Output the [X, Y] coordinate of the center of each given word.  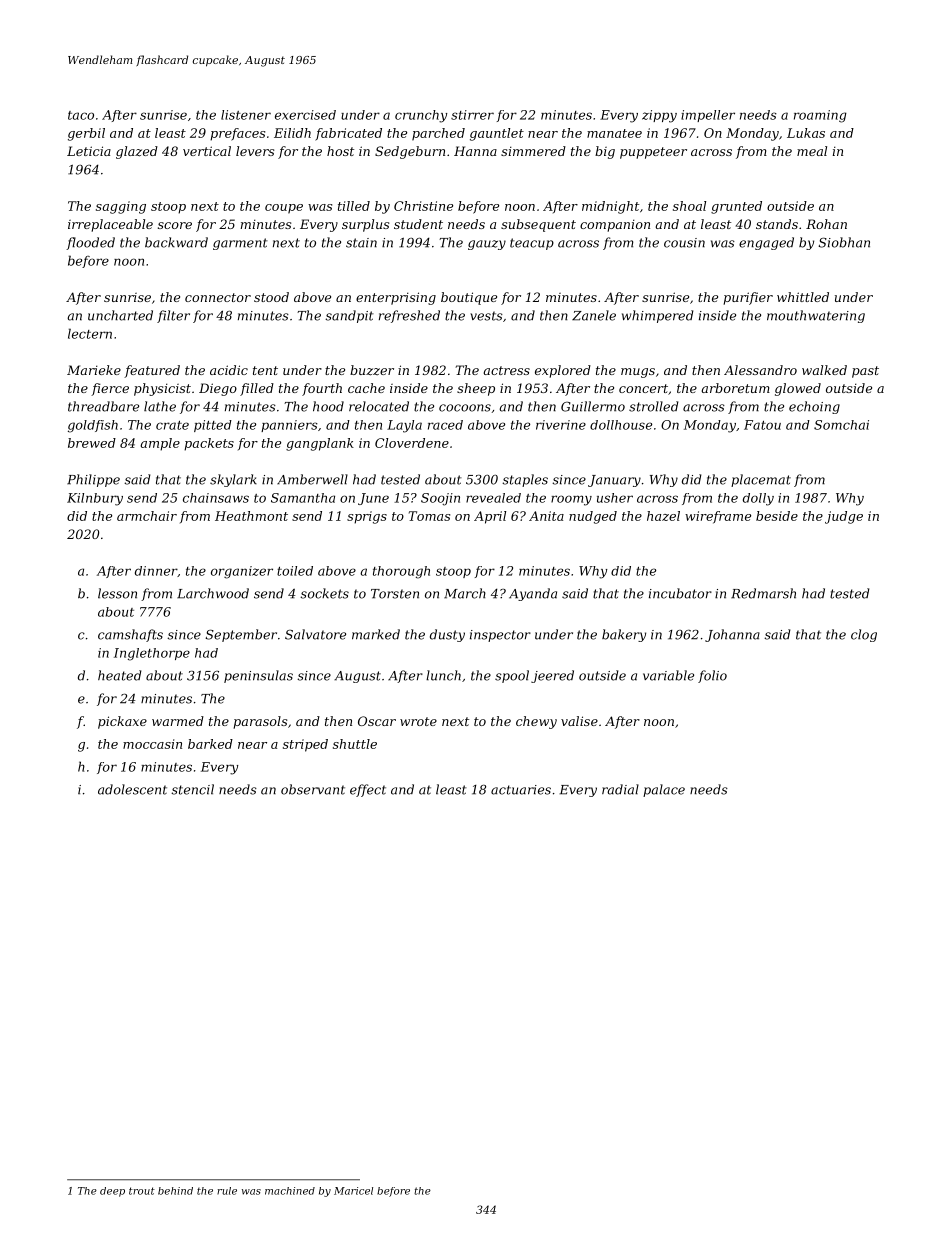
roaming [820, 116]
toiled [295, 571]
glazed [137, 152]
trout [142, 1191]
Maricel [353, 1191]
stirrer [472, 115]
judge [844, 517]
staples [525, 480]
